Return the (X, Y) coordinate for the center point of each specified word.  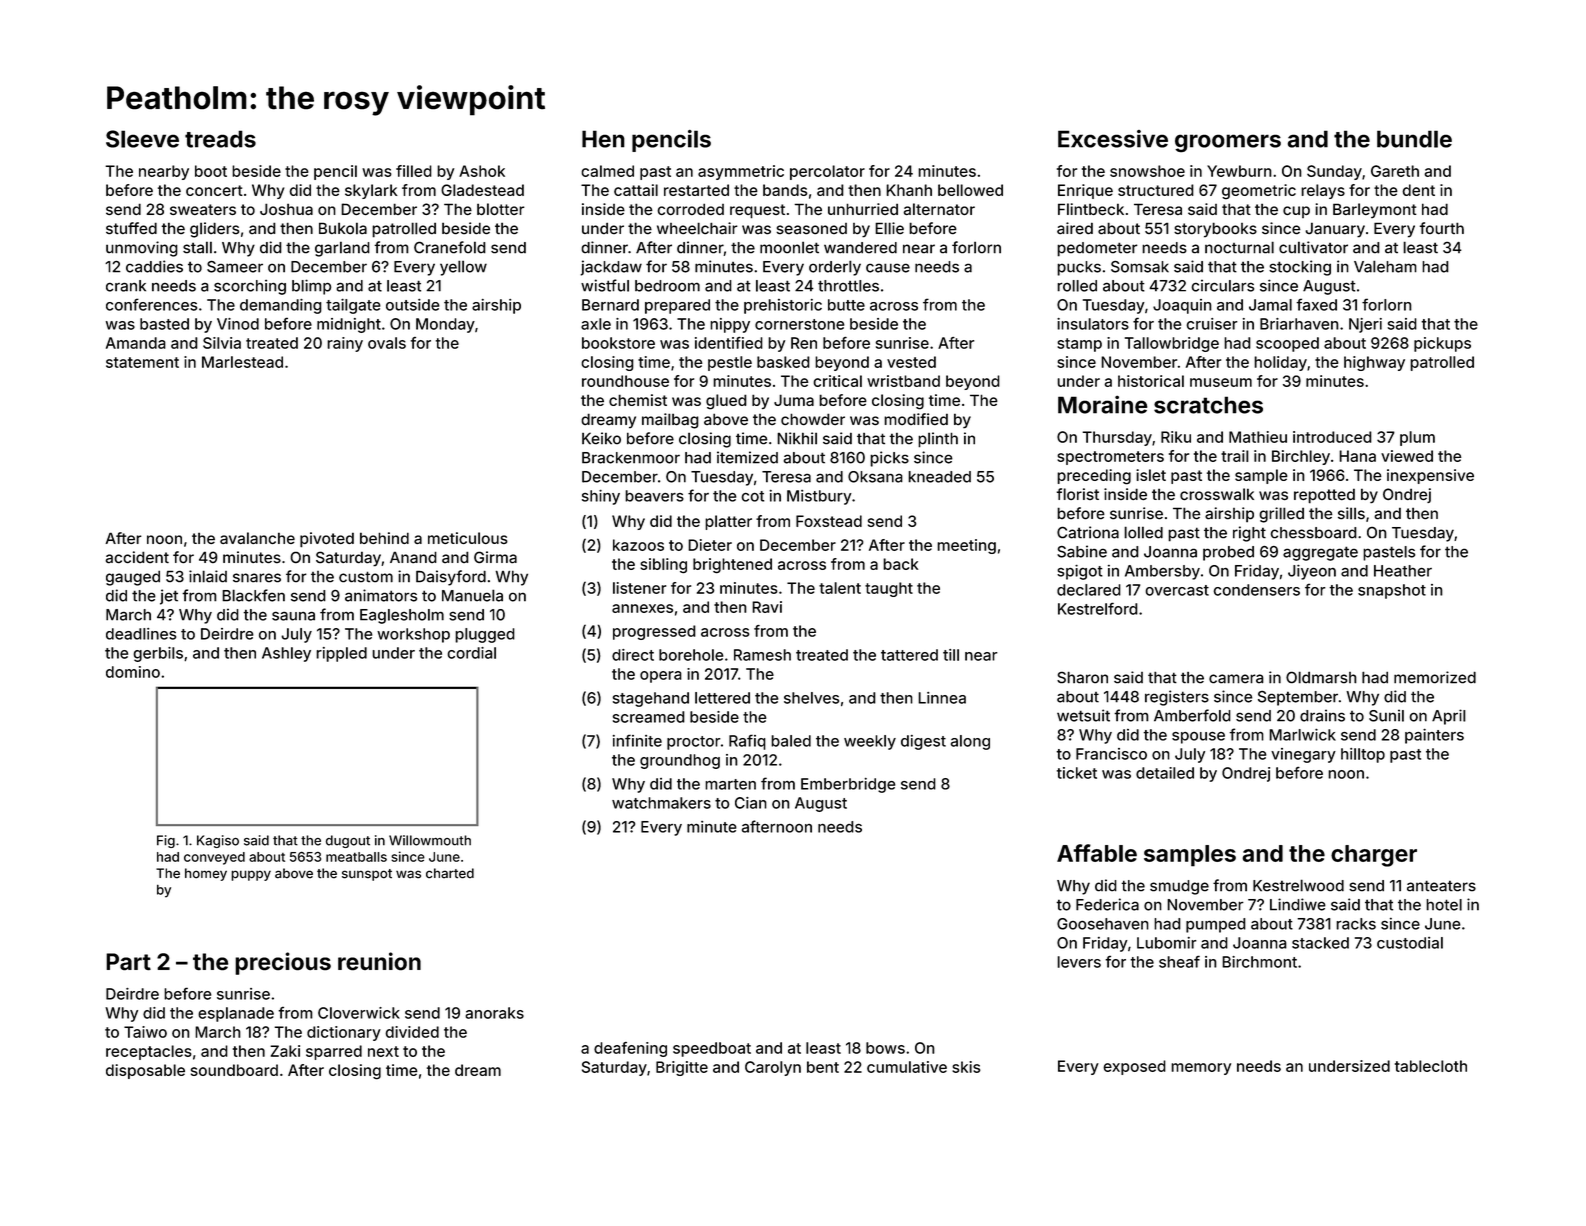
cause (888, 268)
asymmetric (741, 172)
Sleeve (142, 139)
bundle (1414, 139)
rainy (345, 344)
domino (133, 672)
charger (1374, 856)
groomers (1228, 143)
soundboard (234, 1070)
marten (730, 784)
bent (823, 1067)
